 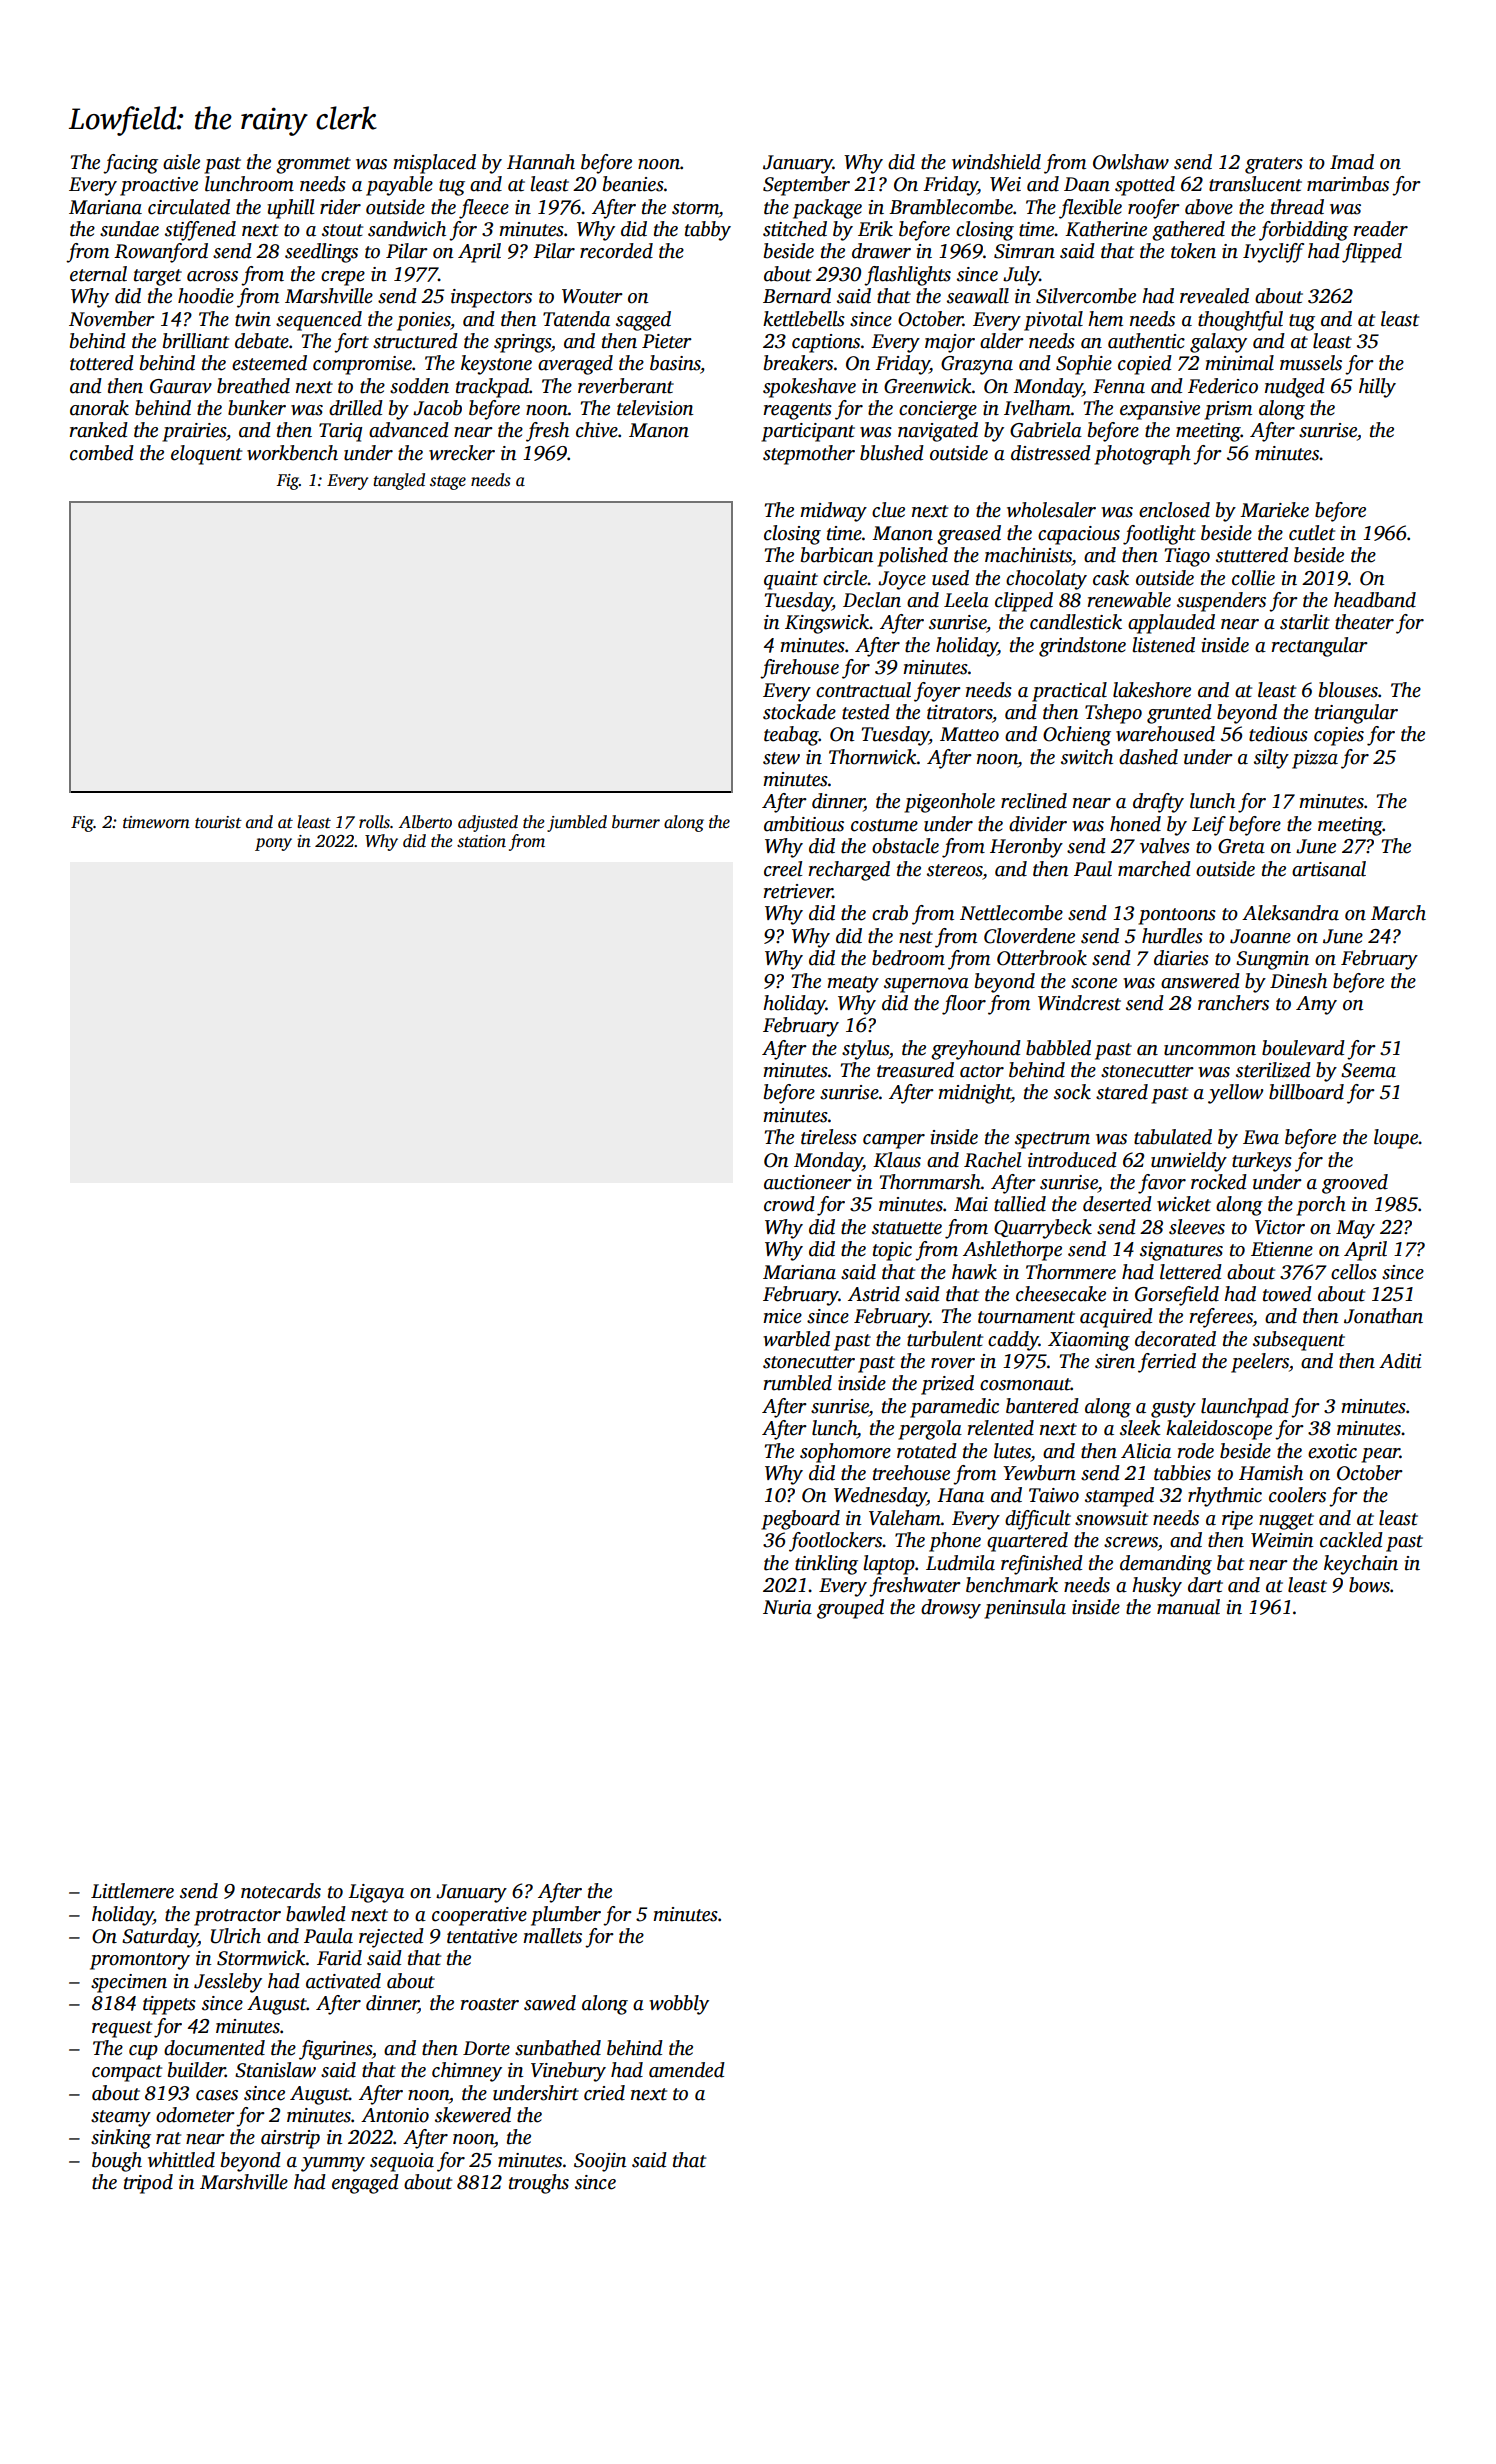 What do you see at coordinates (687, 2070) in the screenshot?
I see `amended` at bounding box center [687, 2070].
